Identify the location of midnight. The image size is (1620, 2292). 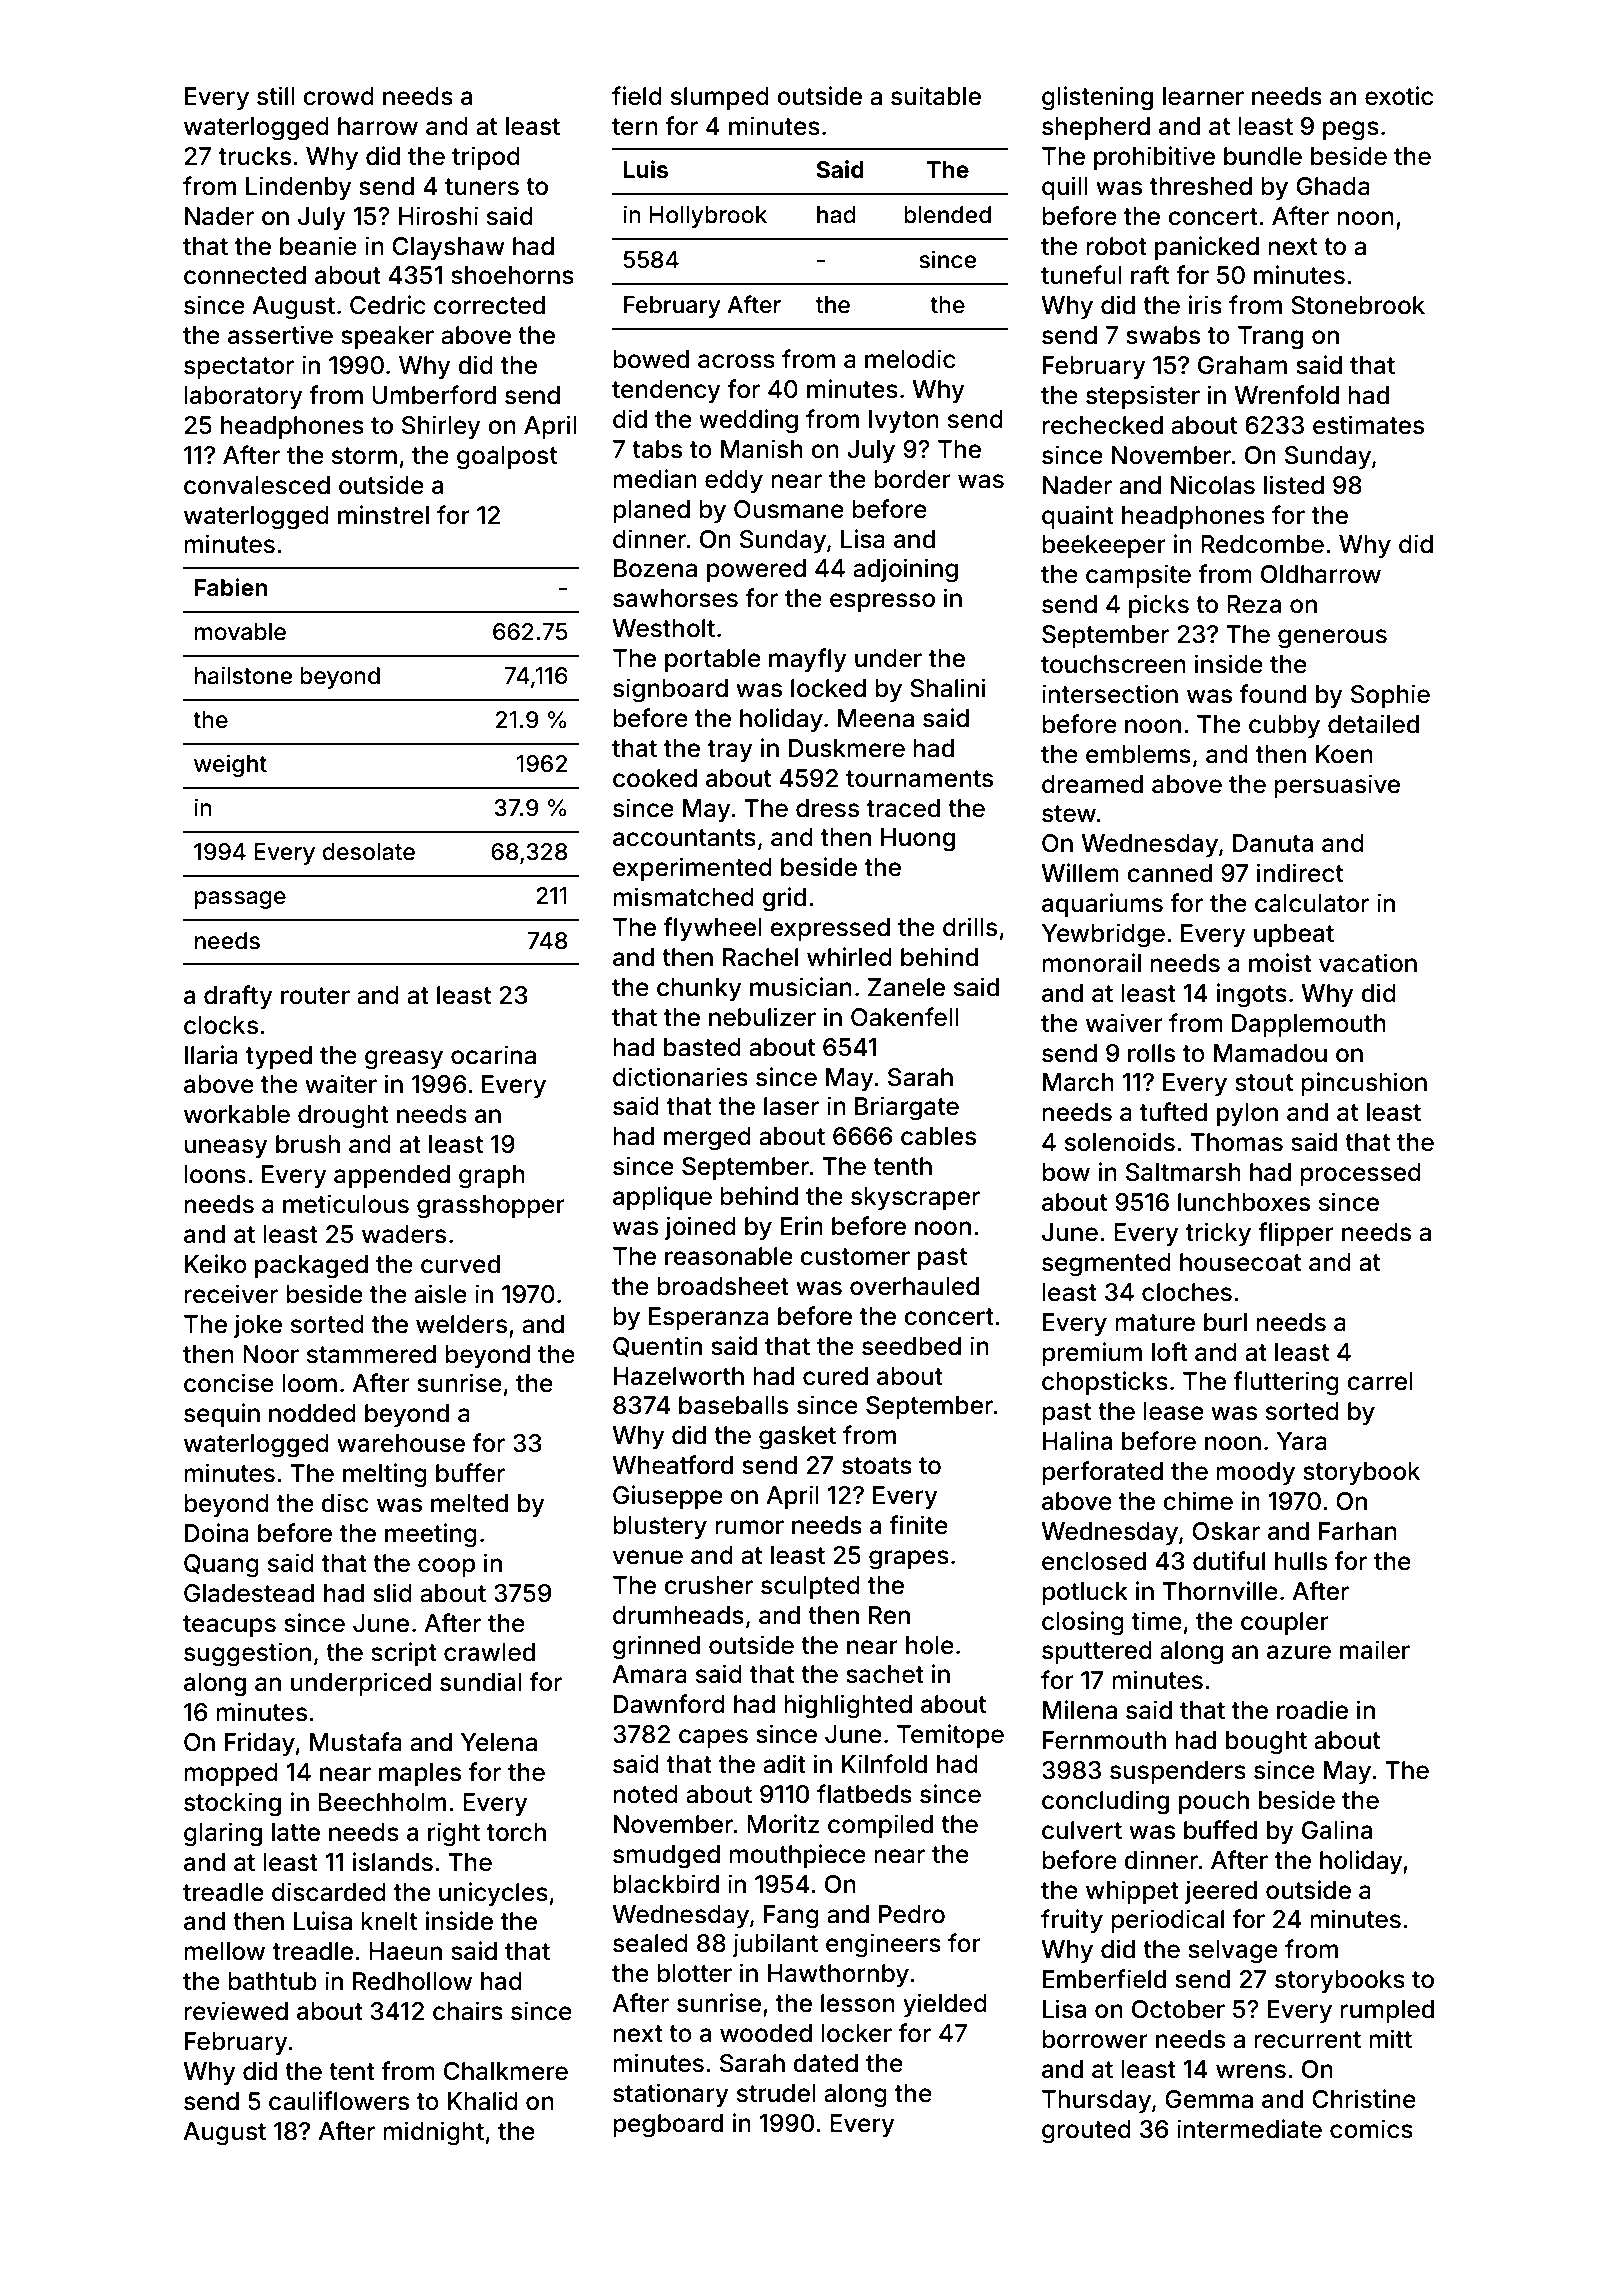
(433, 2133).
